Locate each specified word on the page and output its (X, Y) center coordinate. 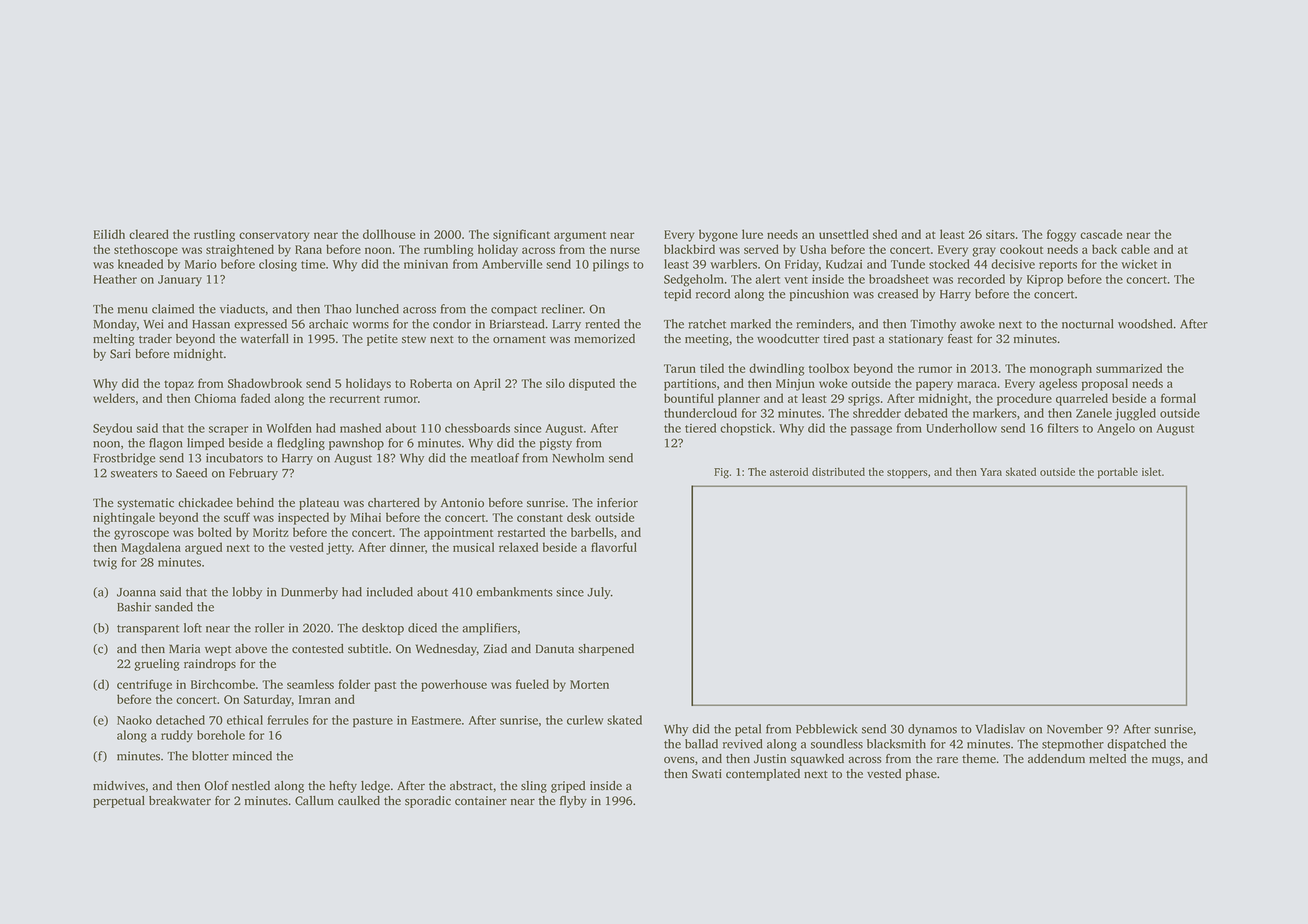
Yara (991, 472)
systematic (145, 504)
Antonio (462, 503)
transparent (148, 630)
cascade (1101, 234)
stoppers (907, 474)
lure (752, 234)
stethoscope (146, 250)
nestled (251, 786)
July (599, 593)
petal (748, 730)
